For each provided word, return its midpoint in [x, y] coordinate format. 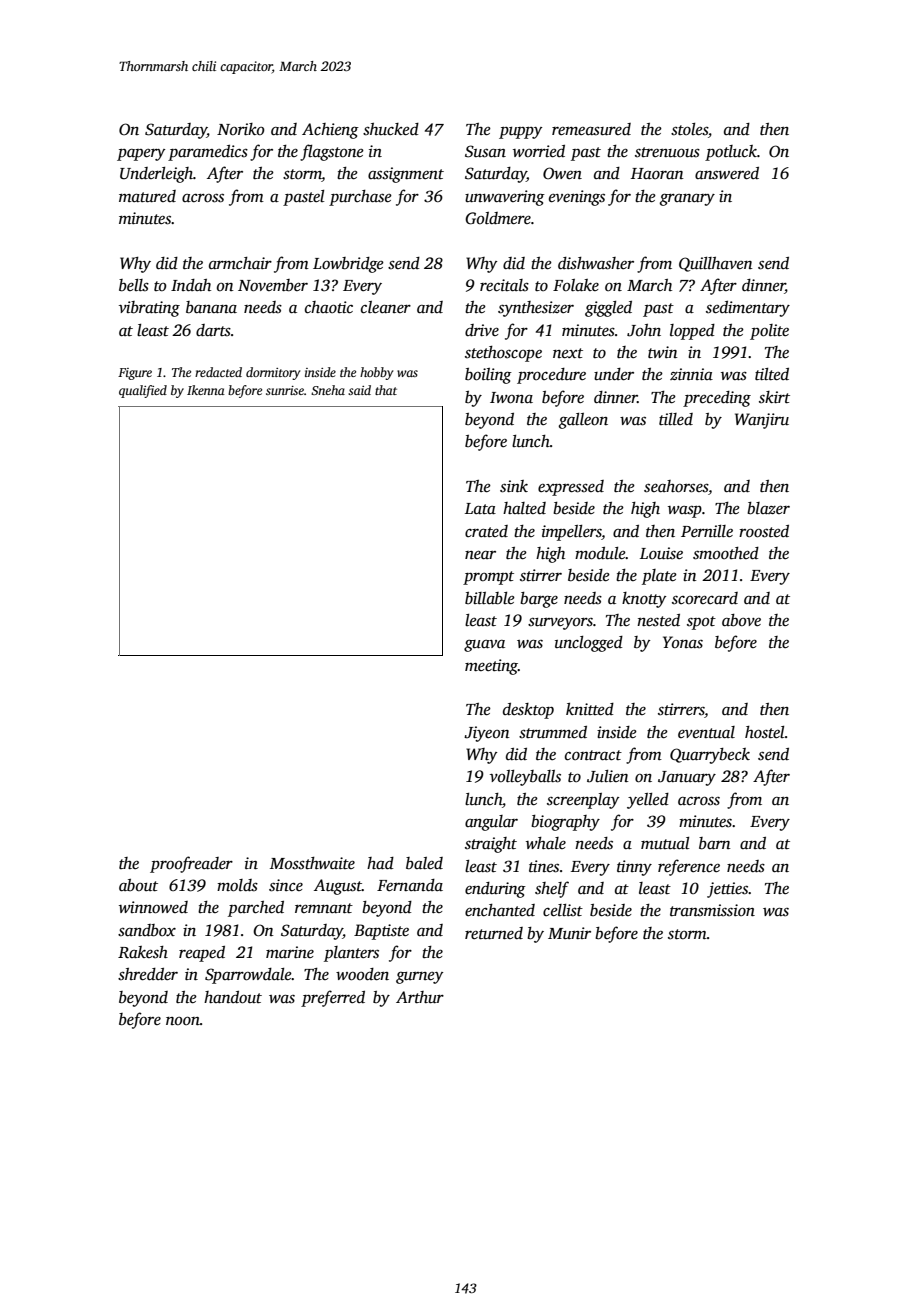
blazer [768, 508]
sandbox [147, 930]
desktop [528, 711]
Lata [480, 508]
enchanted [500, 910]
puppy [520, 133]
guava [484, 645]
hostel [765, 732]
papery [141, 155]
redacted [218, 372]
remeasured [591, 129]
